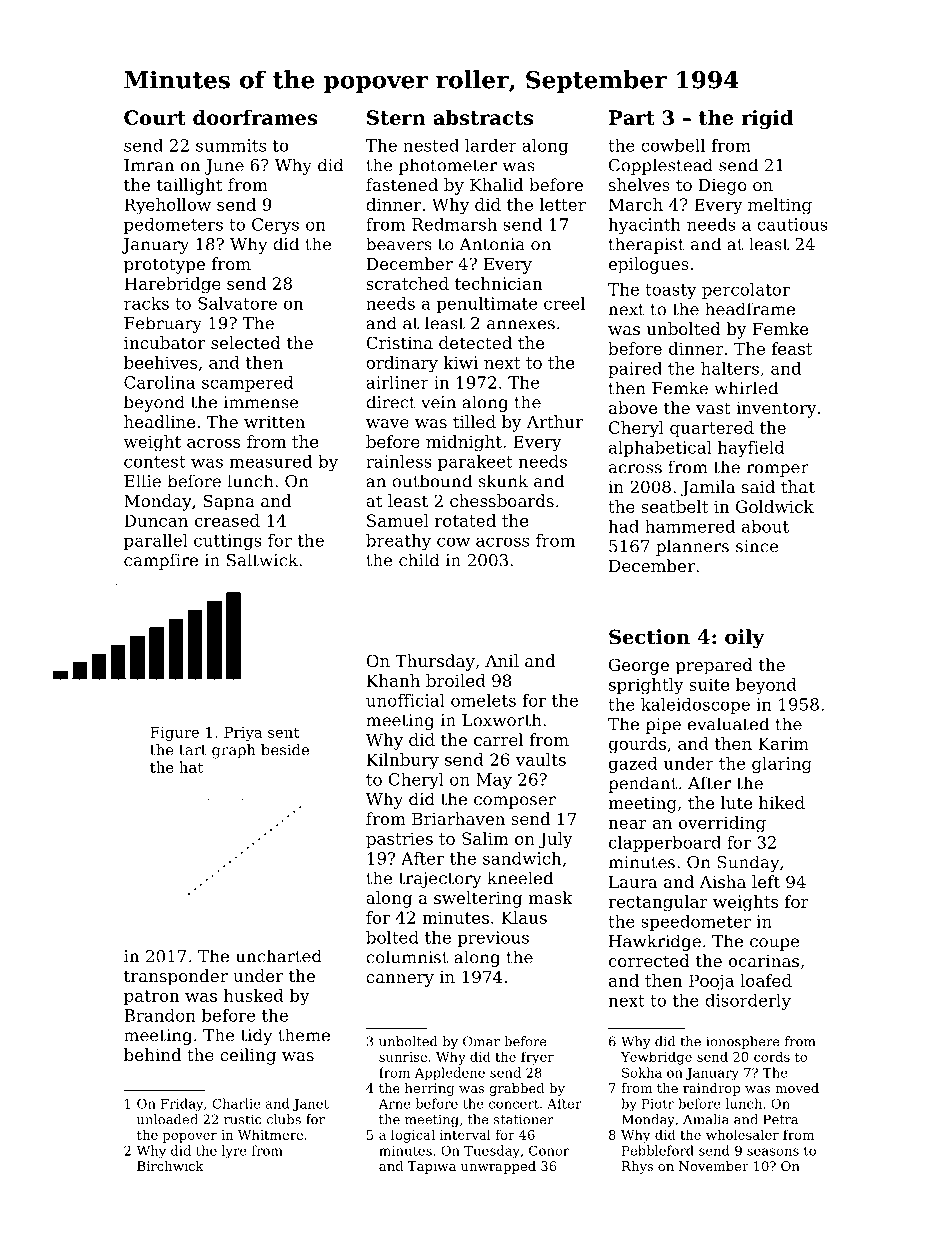 This screenshot has height=1233, width=952. What do you see at coordinates (176, 977) in the screenshot?
I see `transponder` at bounding box center [176, 977].
